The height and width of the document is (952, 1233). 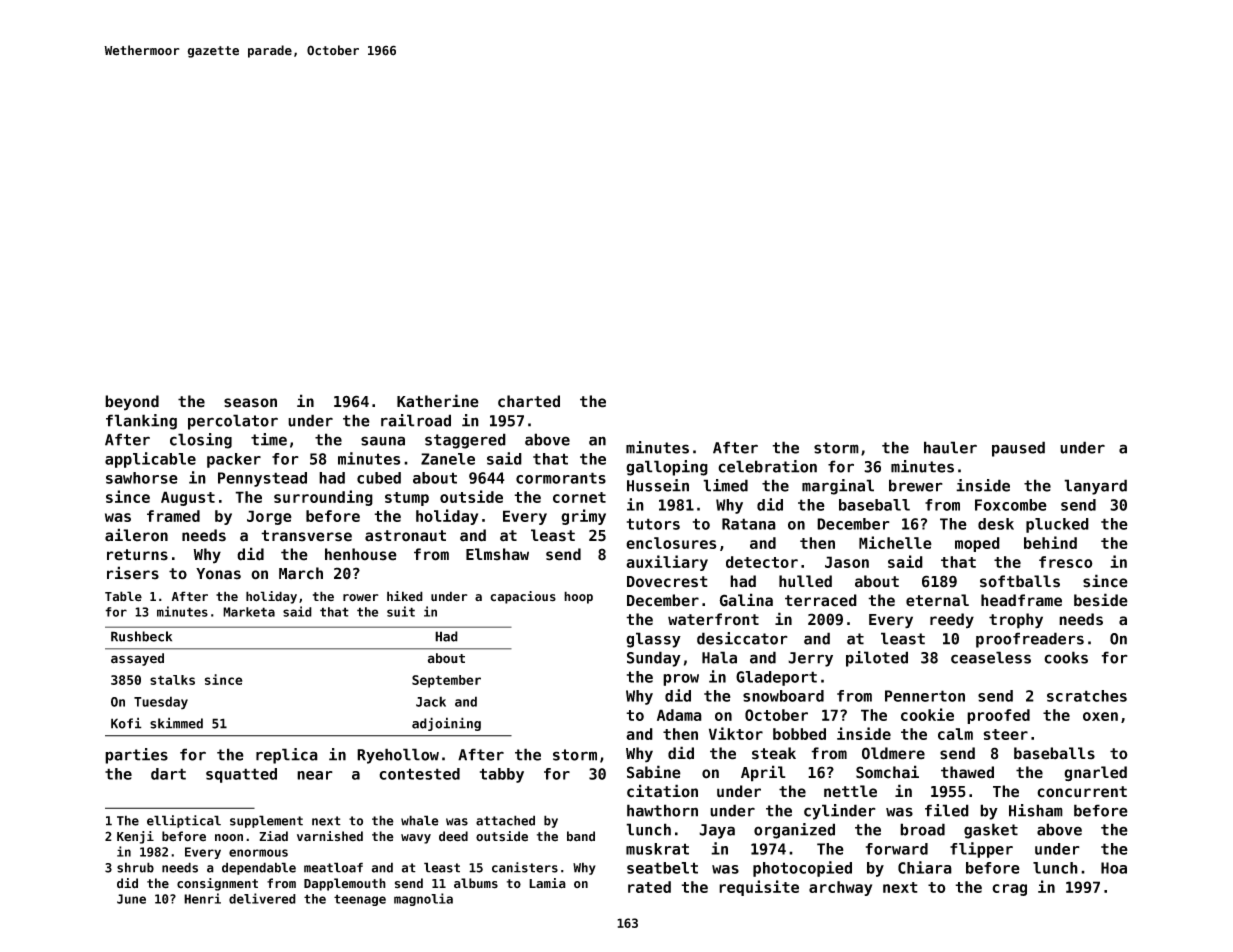 I want to click on charted, so click(x=529, y=401).
